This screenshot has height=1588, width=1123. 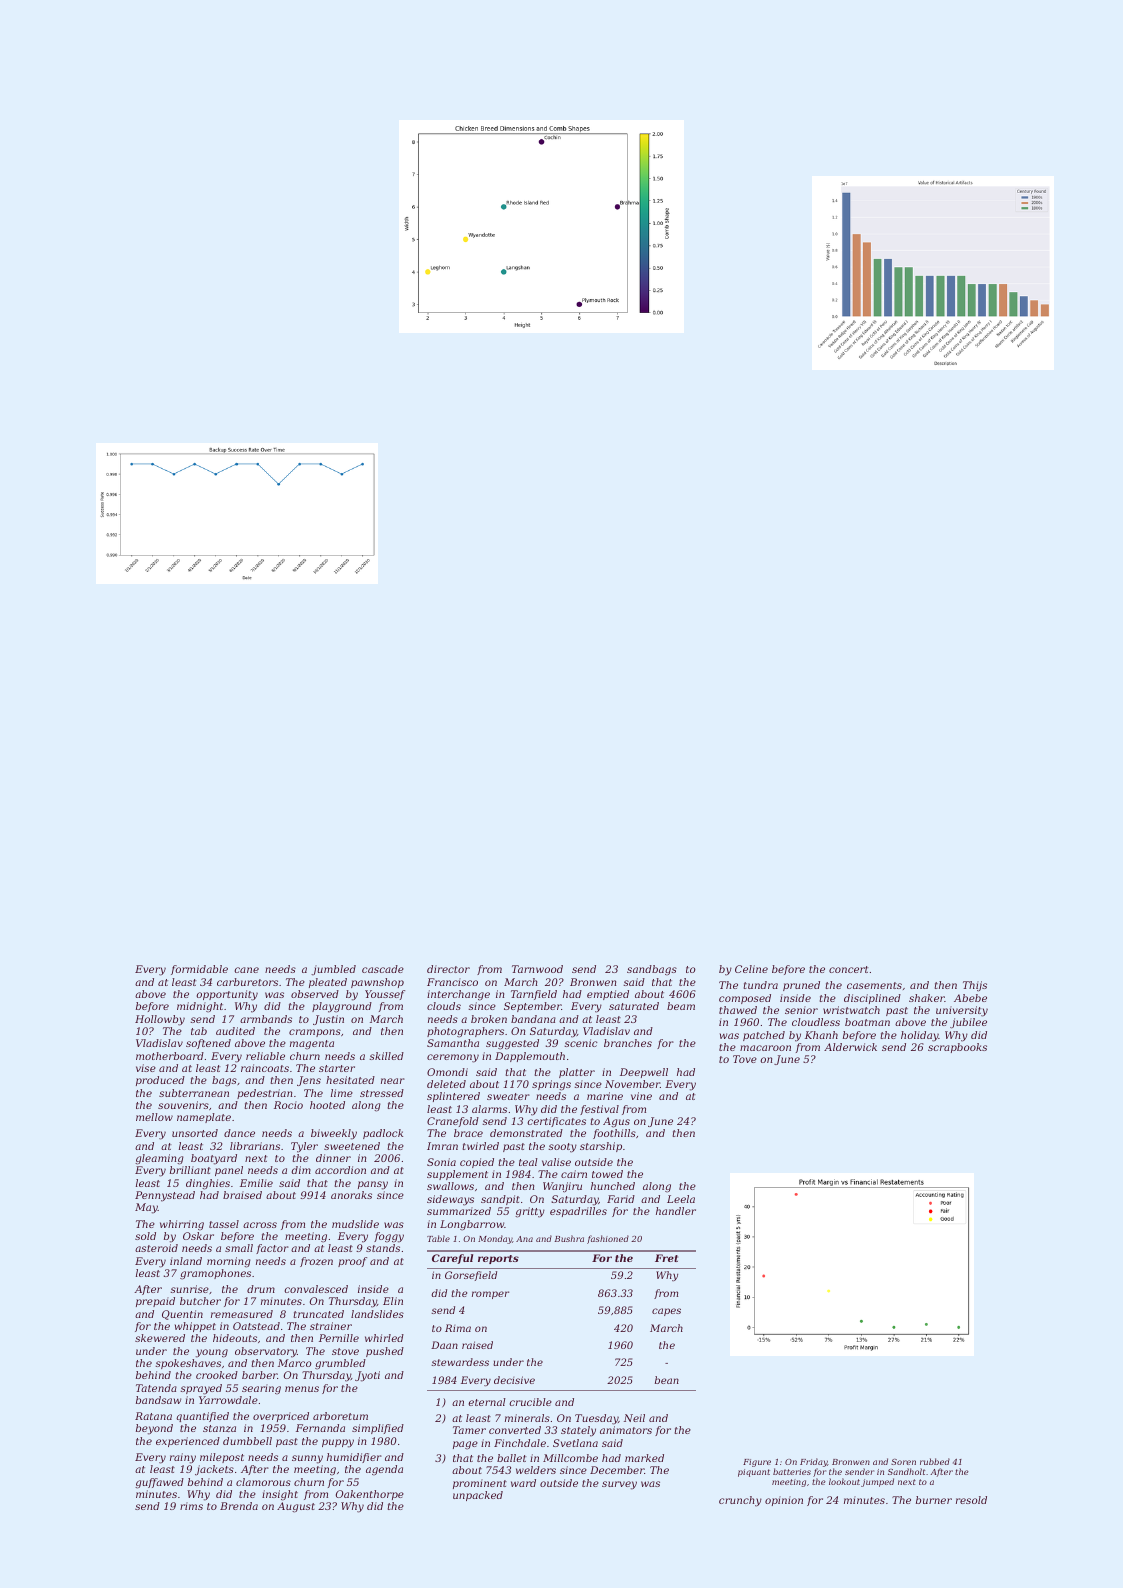 What do you see at coordinates (214, 1470) in the screenshot?
I see `jackets` at bounding box center [214, 1470].
